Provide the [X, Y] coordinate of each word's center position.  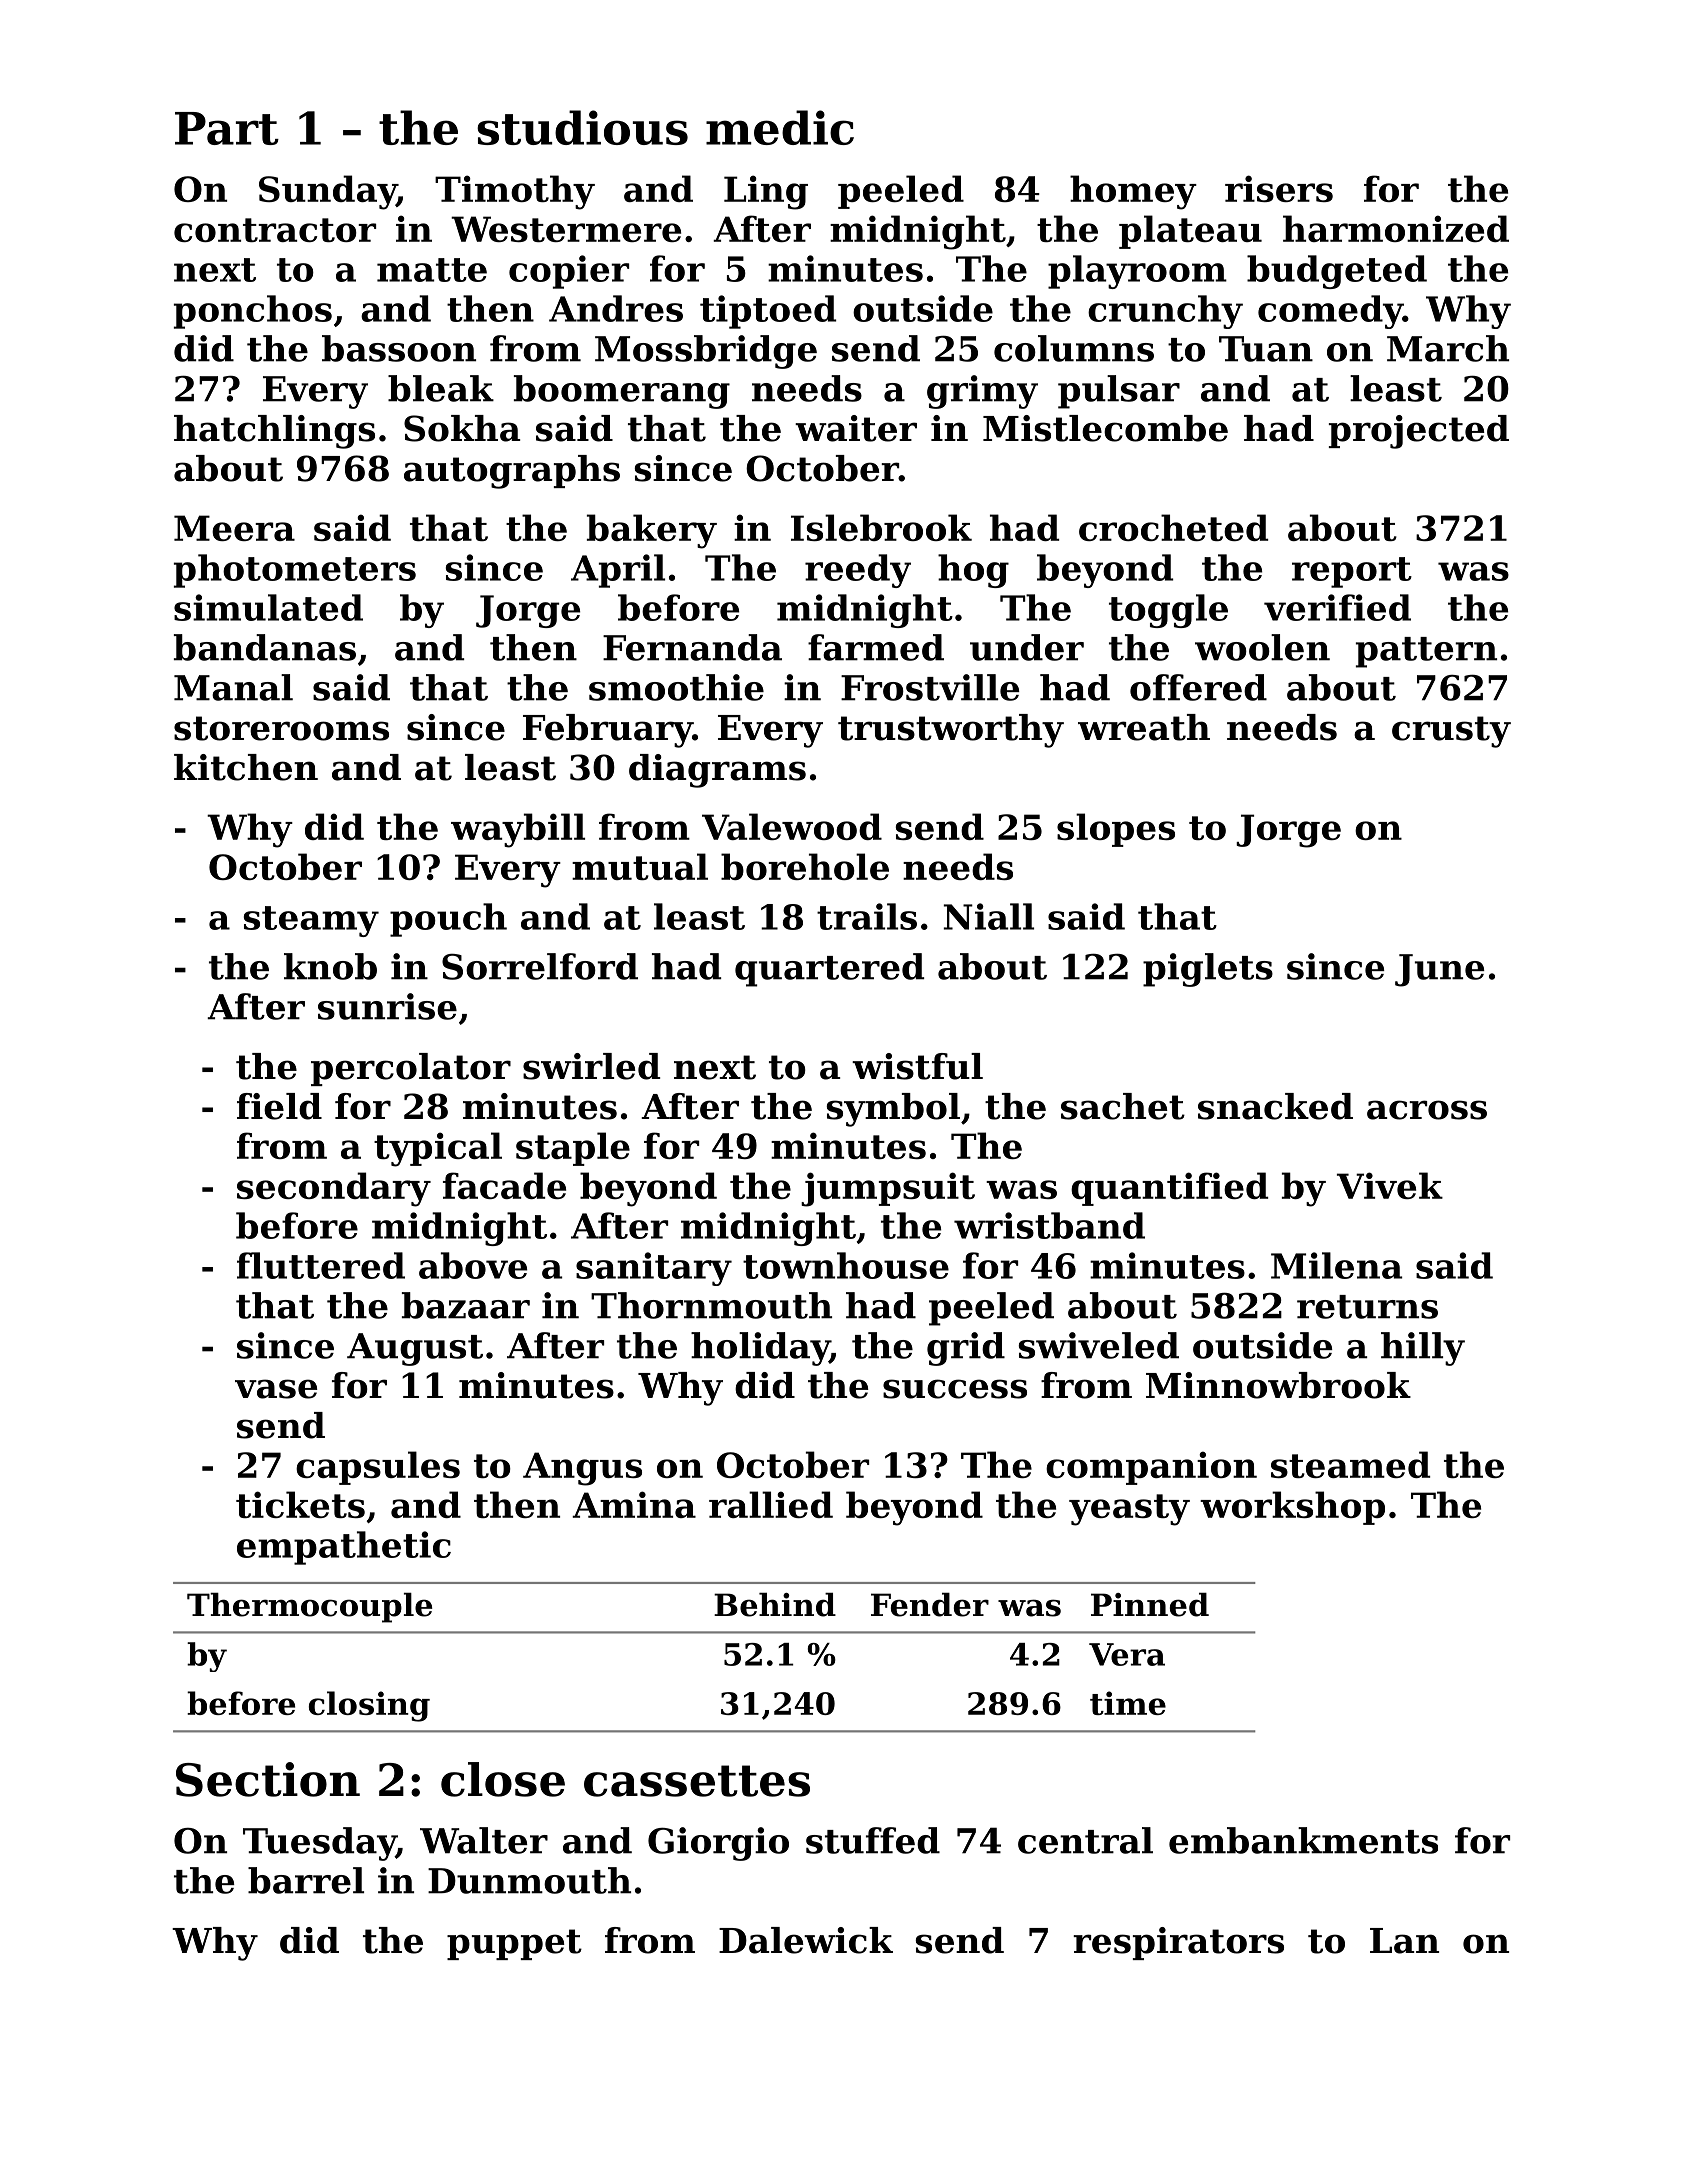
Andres [616, 308]
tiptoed [768, 312]
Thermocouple [309, 1608]
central [1085, 1840]
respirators [1178, 1943]
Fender [930, 1605]
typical [438, 1149]
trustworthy [951, 731]
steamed [1350, 1464]
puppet [514, 1944]
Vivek [1390, 1185]
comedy [1330, 312]
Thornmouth [711, 1305]
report [1352, 572]
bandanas [265, 647]
